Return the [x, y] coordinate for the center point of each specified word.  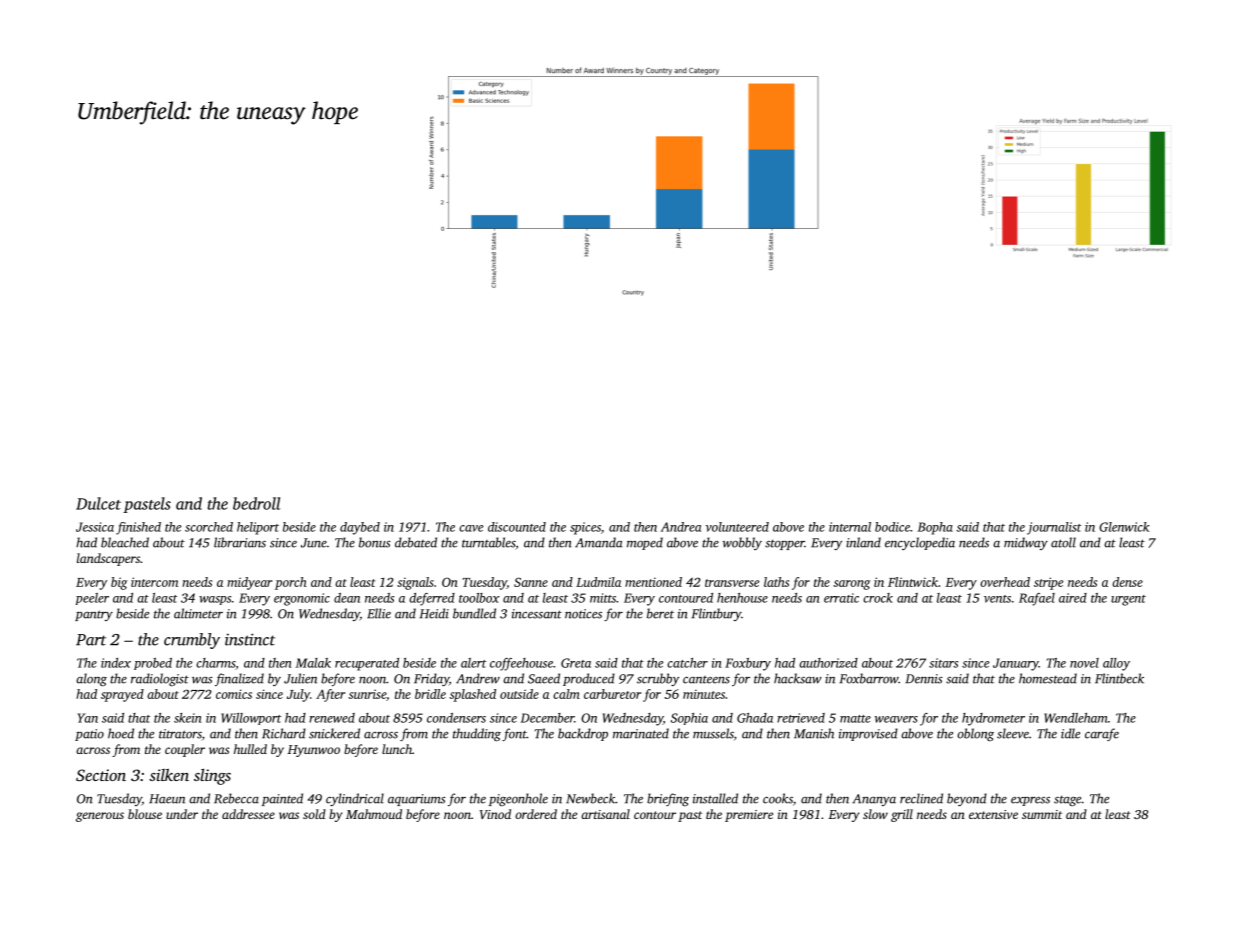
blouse [145, 814]
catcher [687, 663]
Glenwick [1124, 527]
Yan [88, 718]
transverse [732, 583]
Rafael [1037, 599]
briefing [668, 799]
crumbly [192, 641]
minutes [704, 694]
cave [471, 528]
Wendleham [1075, 718]
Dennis [924, 679]
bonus [375, 542]
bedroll [256, 503]
